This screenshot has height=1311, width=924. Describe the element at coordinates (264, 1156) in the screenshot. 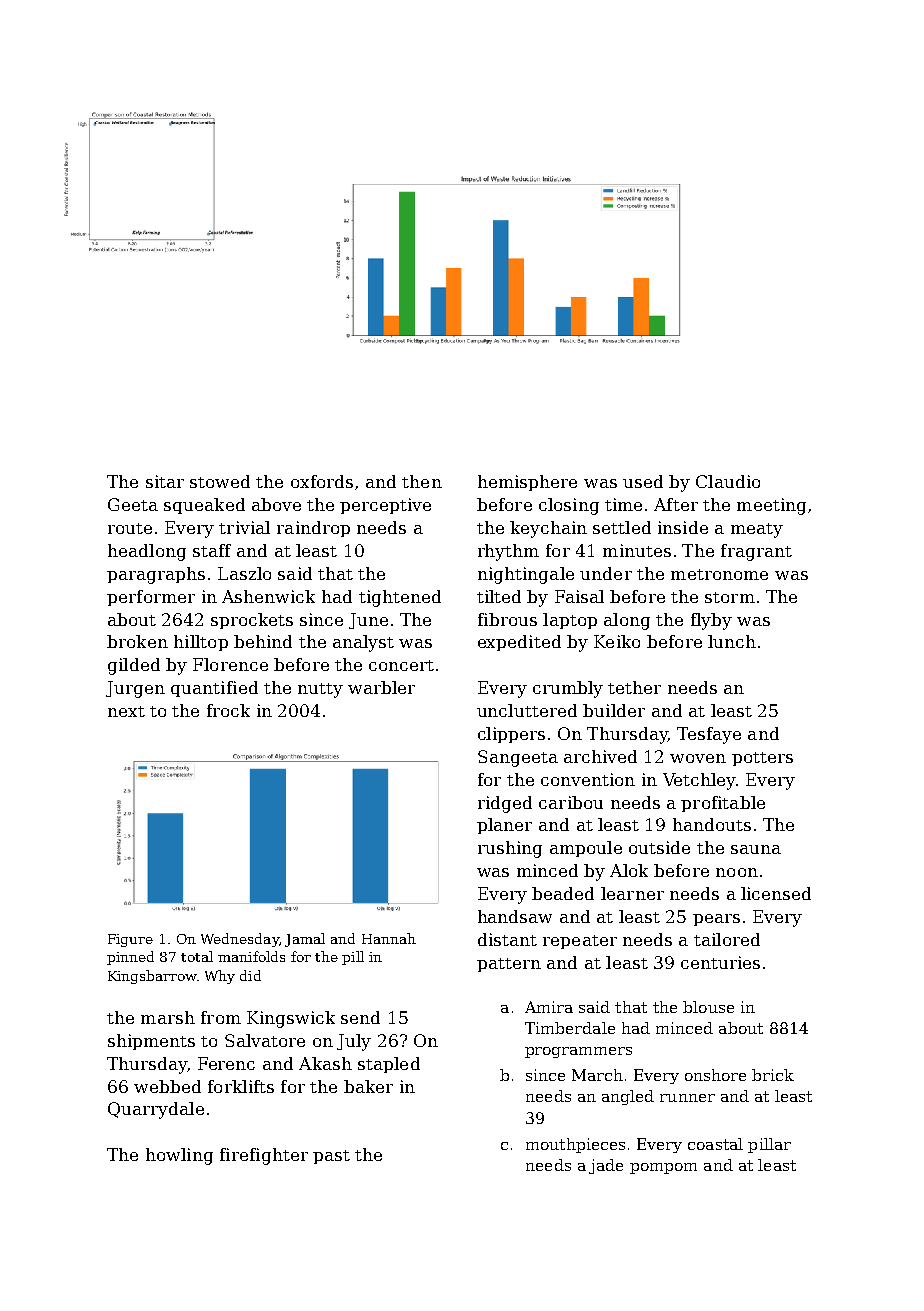

I see `firefighter` at that location.
